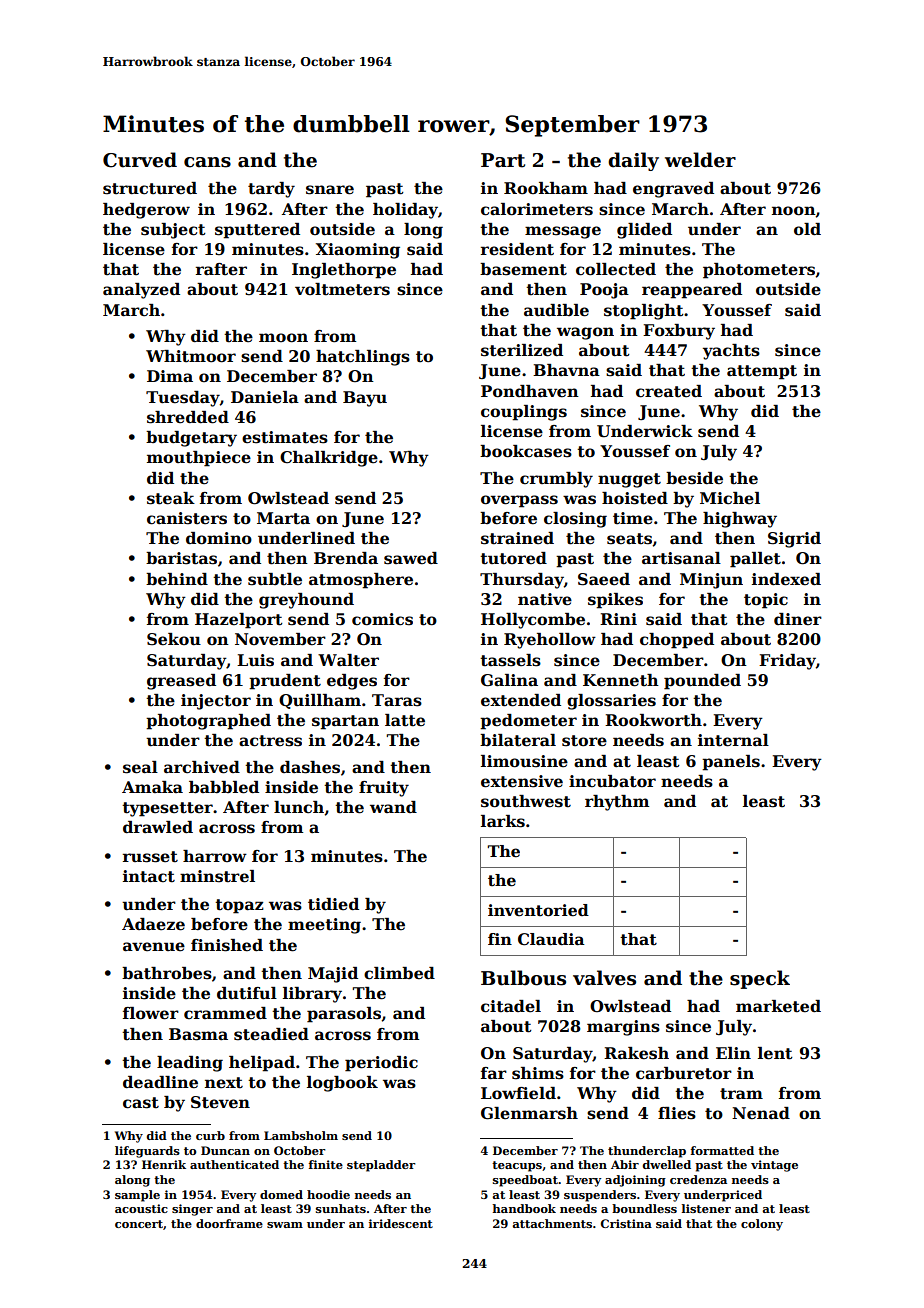  Describe the element at coordinates (636, 1053) in the screenshot. I see `Rakesh` at that location.
